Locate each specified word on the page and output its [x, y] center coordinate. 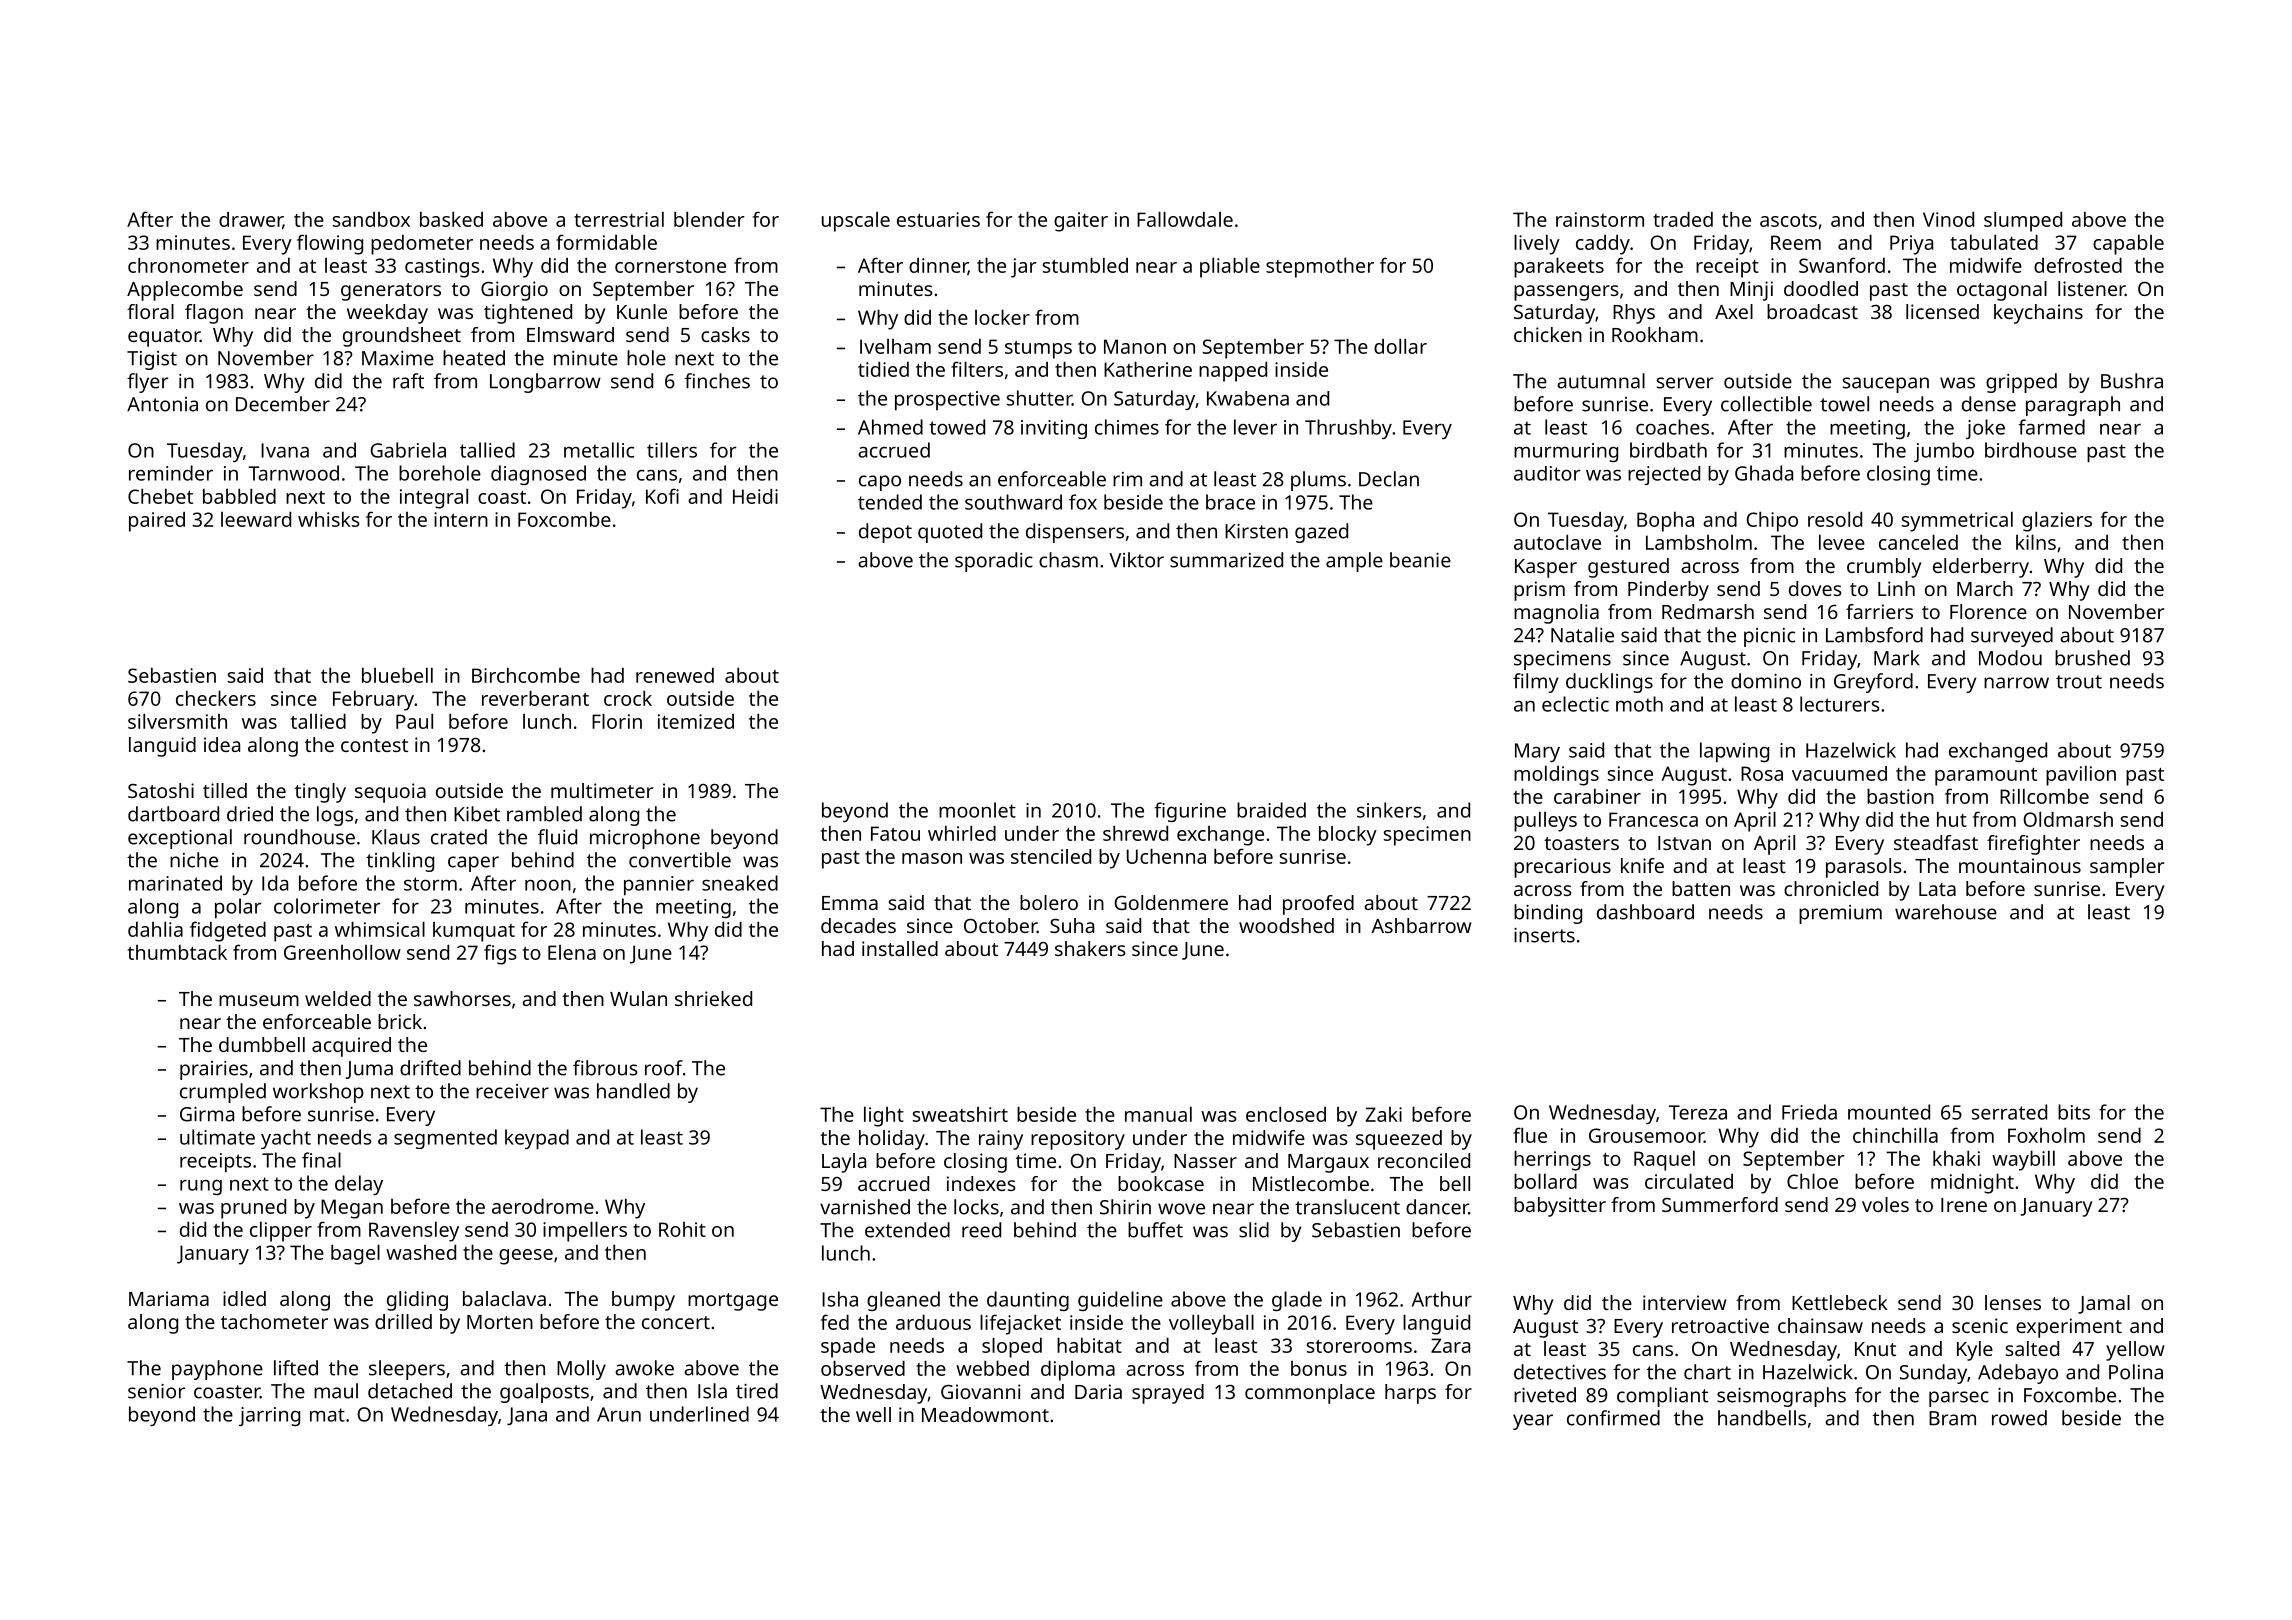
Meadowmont [985, 1414]
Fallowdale [1185, 219]
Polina [2136, 1372]
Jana [527, 1416]
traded [1683, 219]
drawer [251, 220]
